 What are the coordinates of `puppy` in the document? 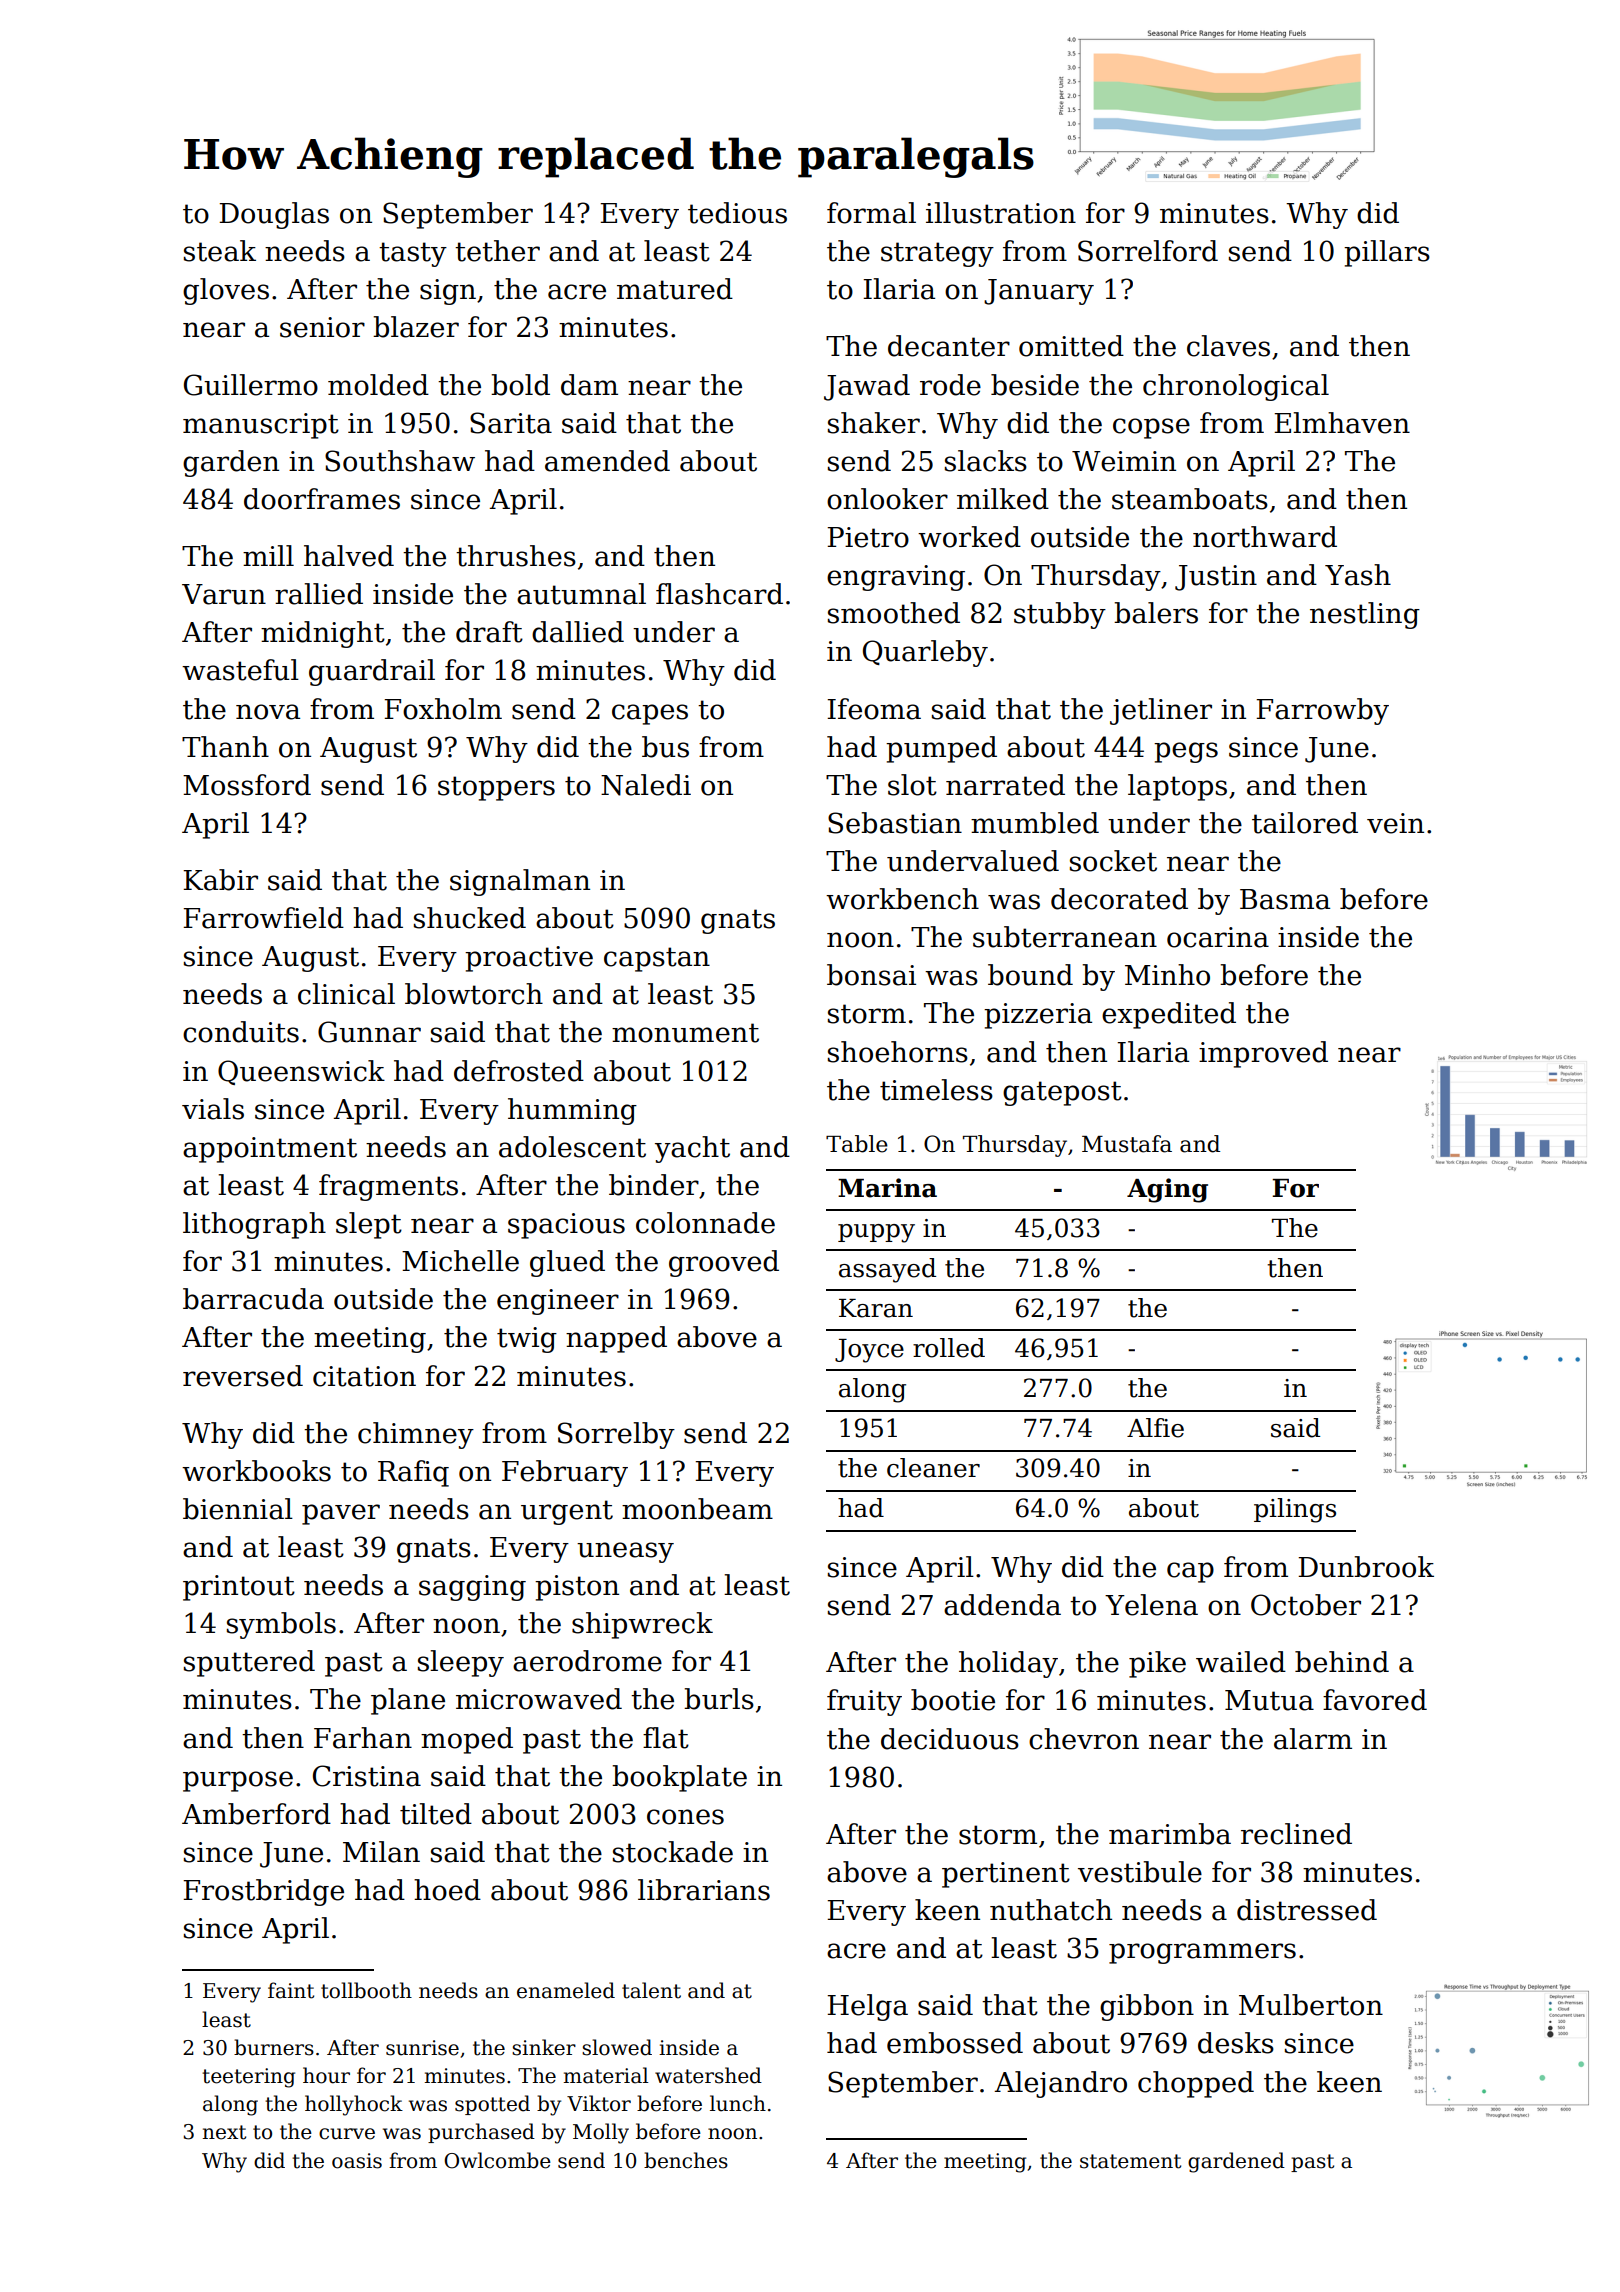 It's located at (876, 1233).
